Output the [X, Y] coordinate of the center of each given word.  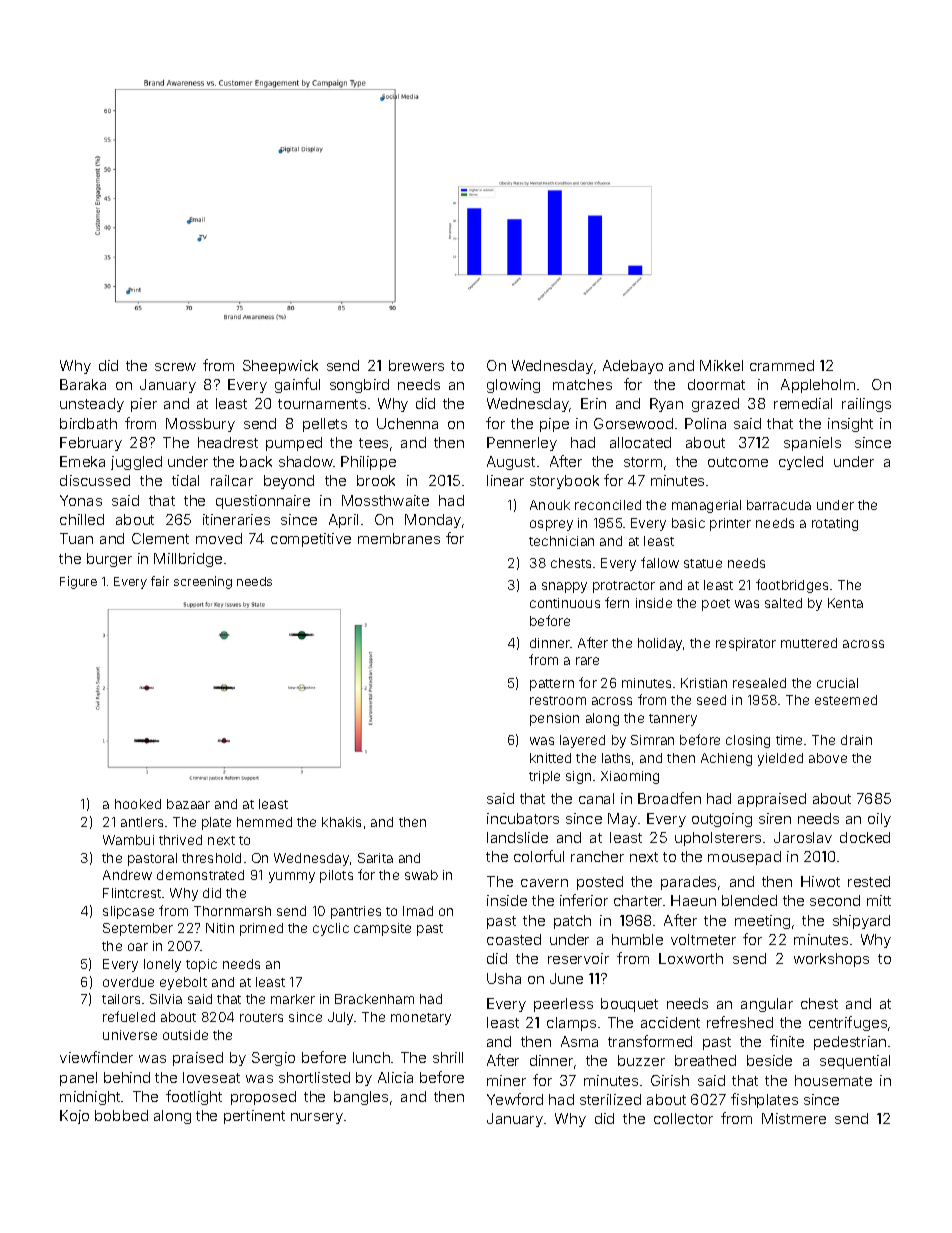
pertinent [254, 1117]
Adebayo [633, 367]
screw [175, 367]
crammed [782, 365]
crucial [837, 683]
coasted [514, 939]
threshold [211, 858]
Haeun [693, 900]
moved [219, 538]
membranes [399, 538]
